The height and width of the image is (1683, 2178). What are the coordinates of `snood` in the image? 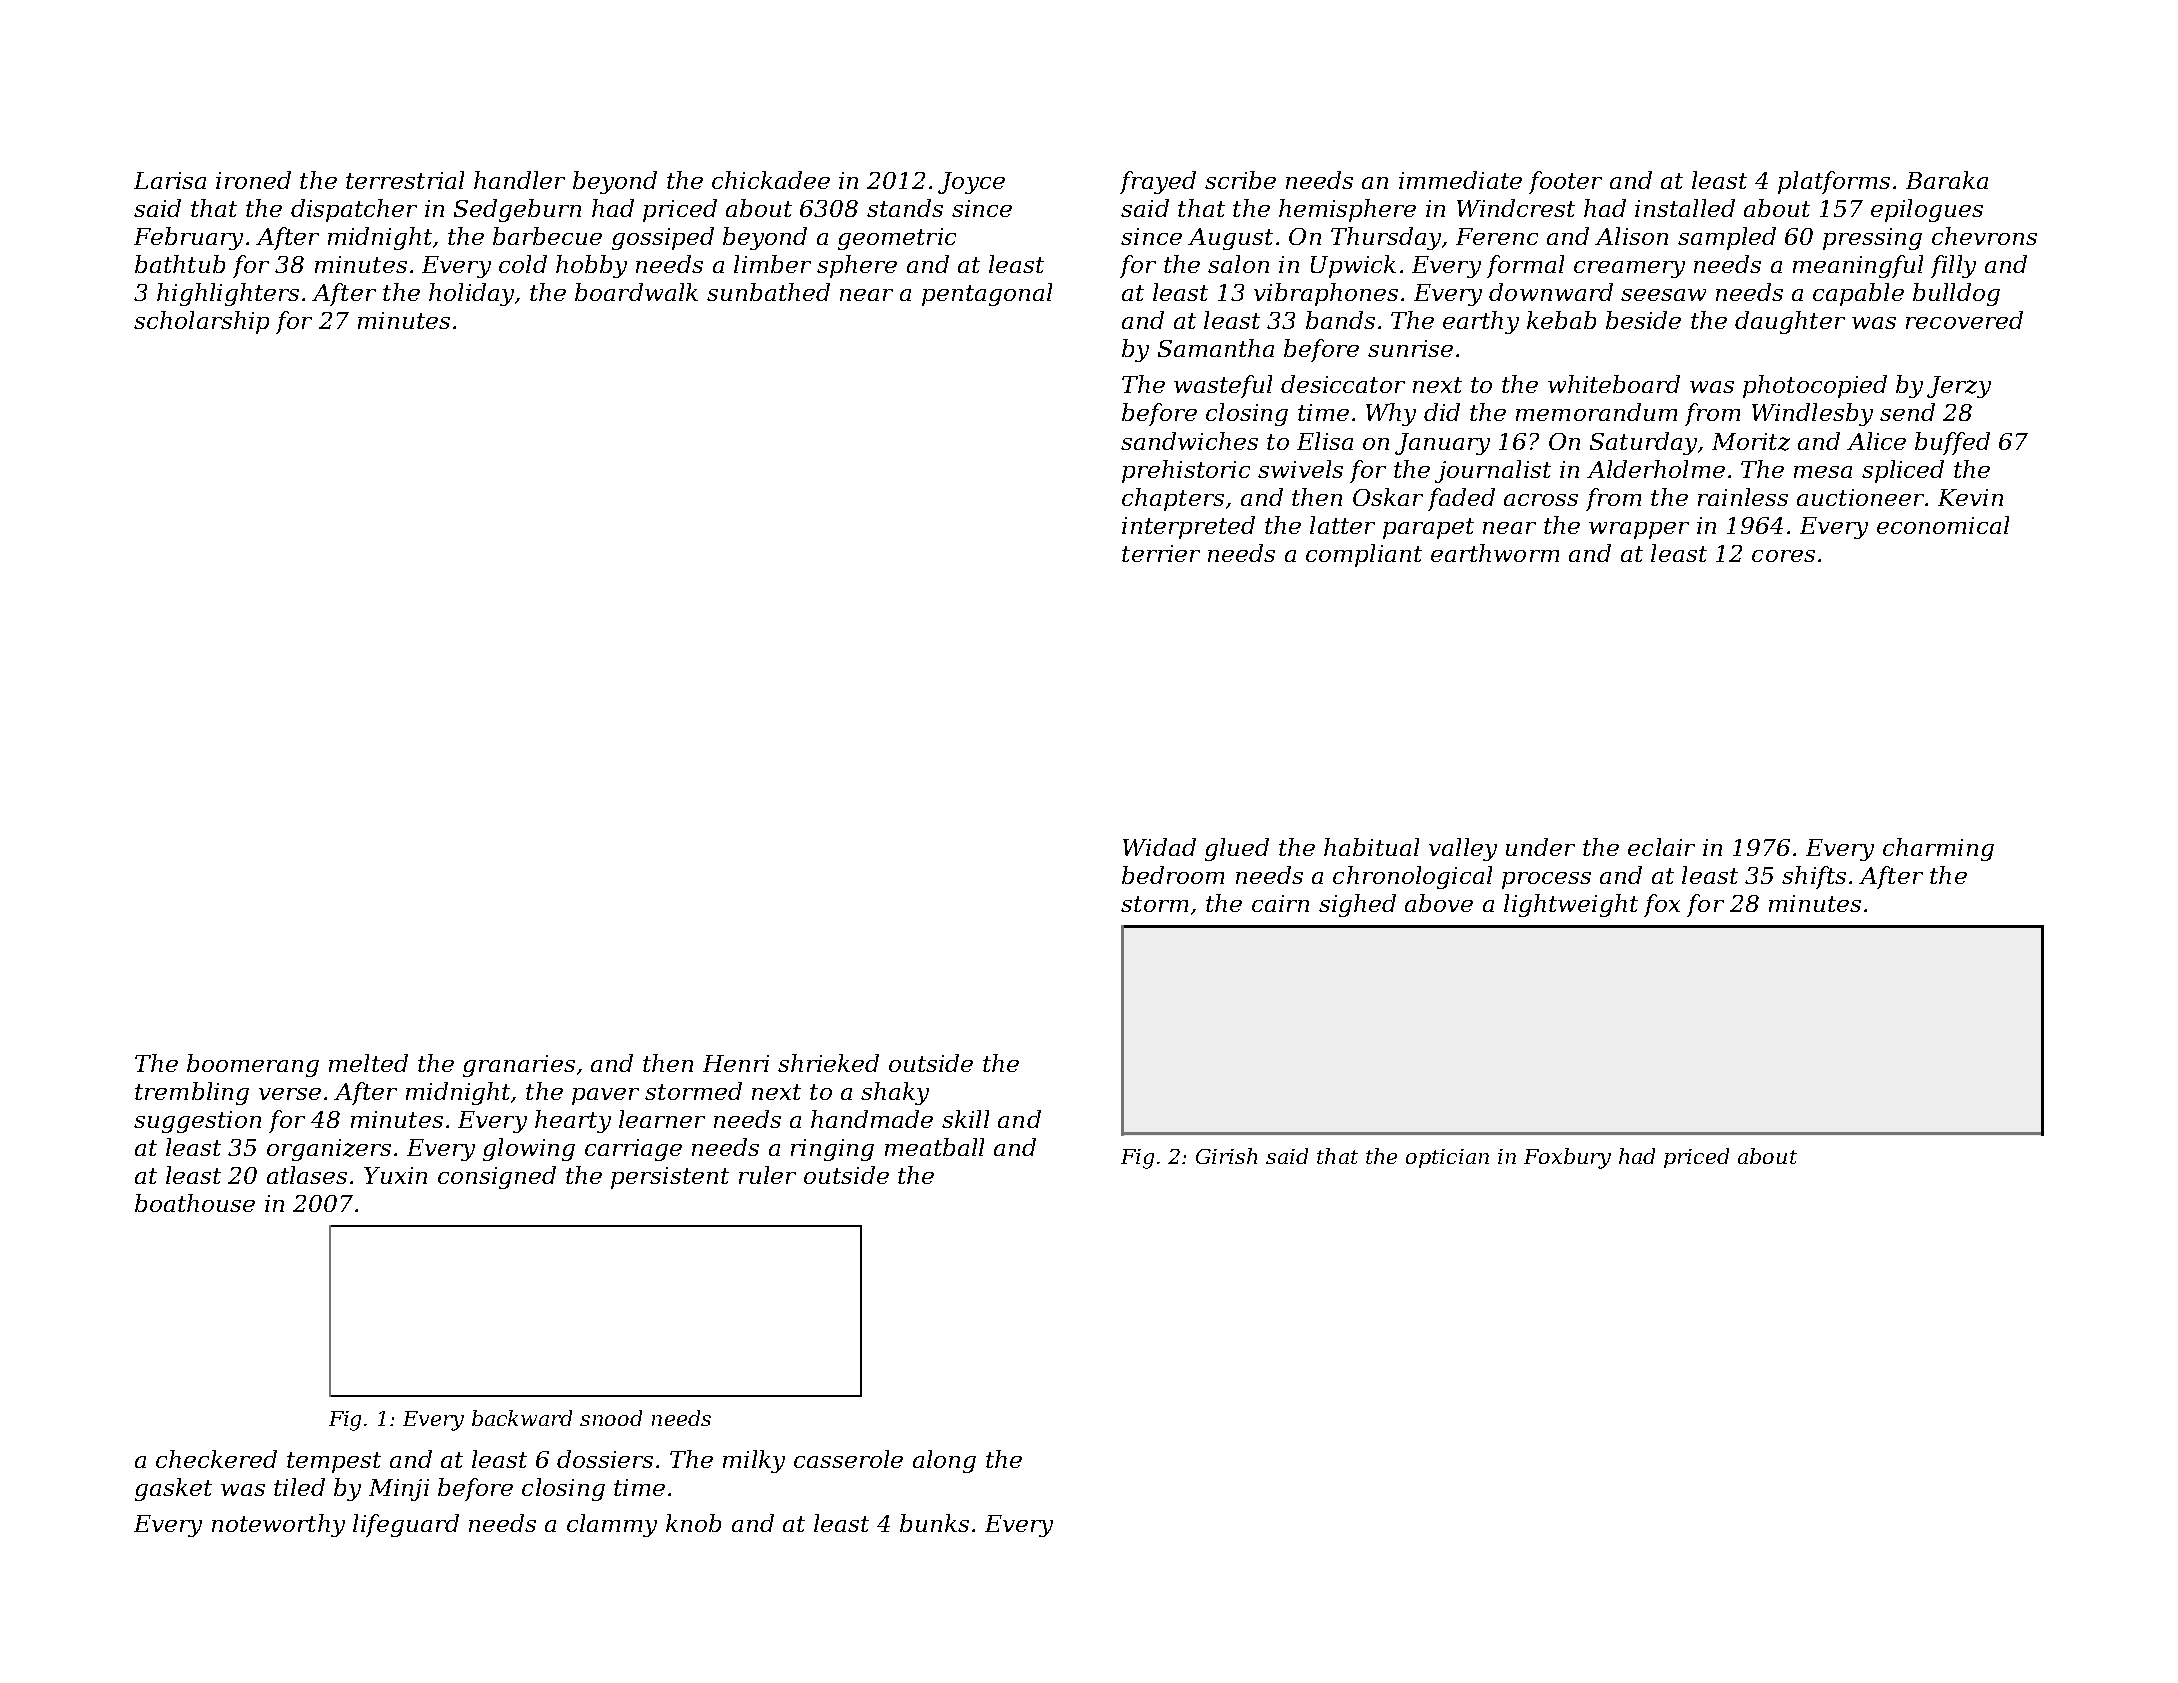 It's located at (611, 1418).
